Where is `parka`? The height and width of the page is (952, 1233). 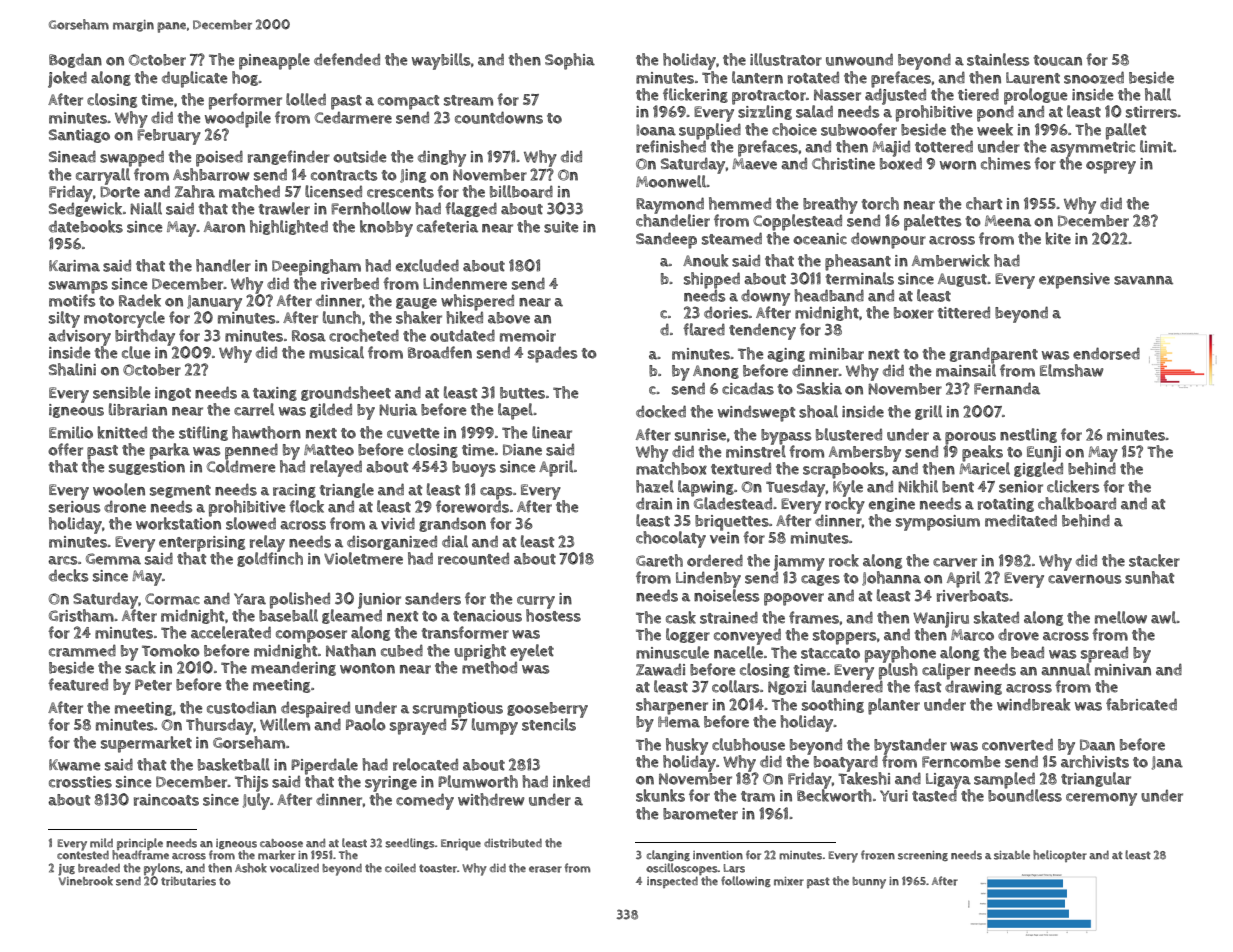
parka is located at coordinates (170, 451).
